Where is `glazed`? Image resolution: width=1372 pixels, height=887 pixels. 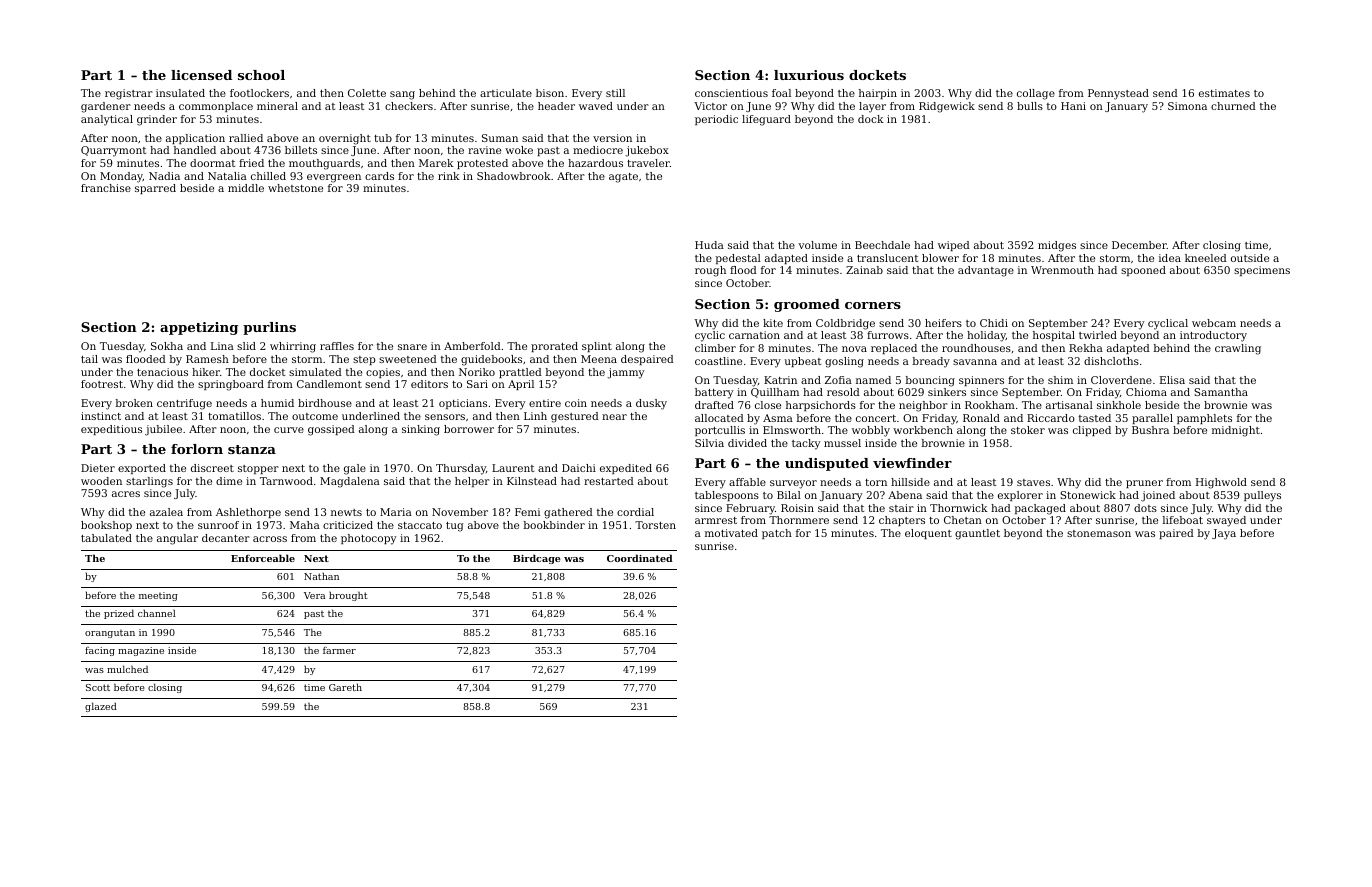
glazed is located at coordinates (101, 707).
